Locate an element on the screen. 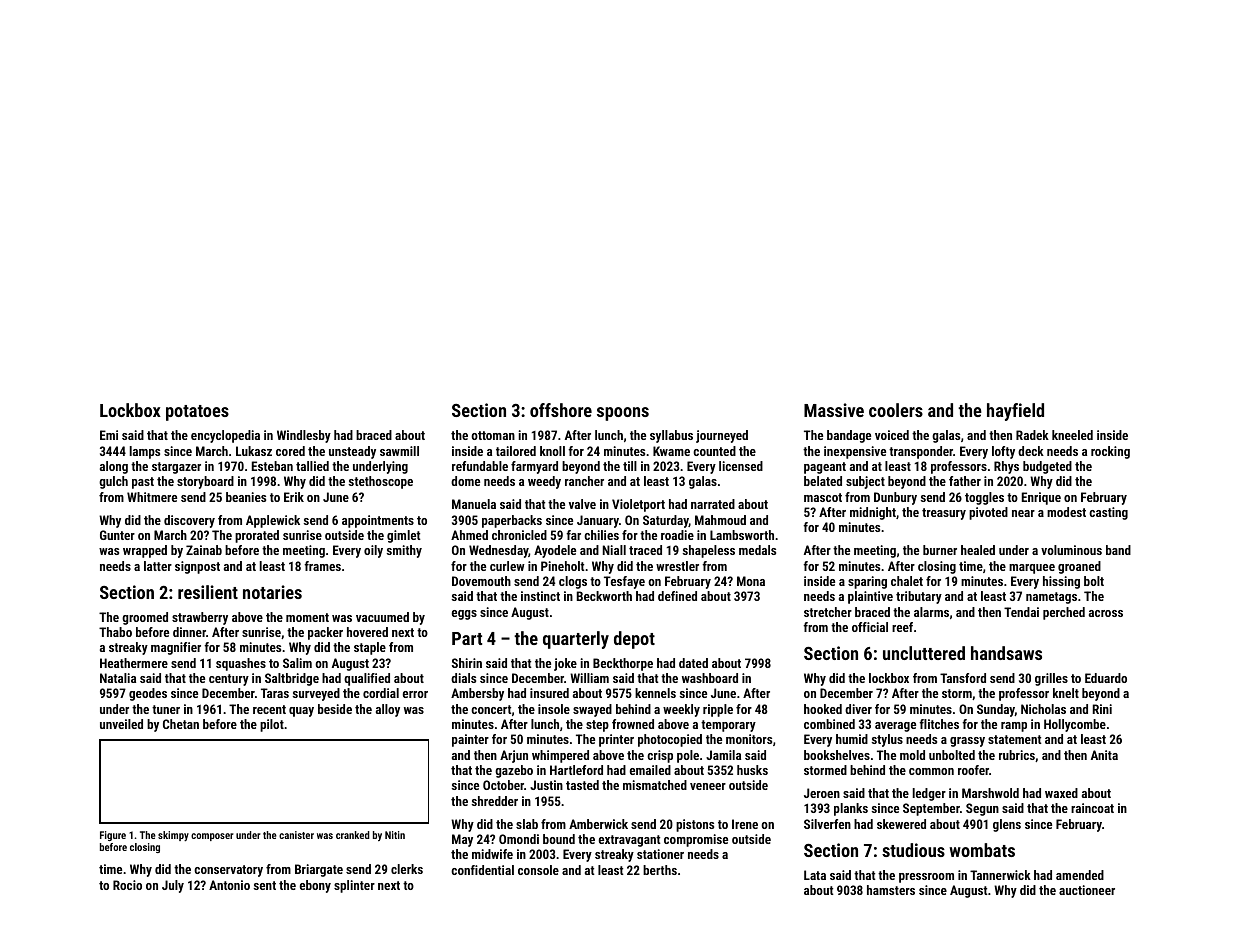  chalet is located at coordinates (907, 581).
